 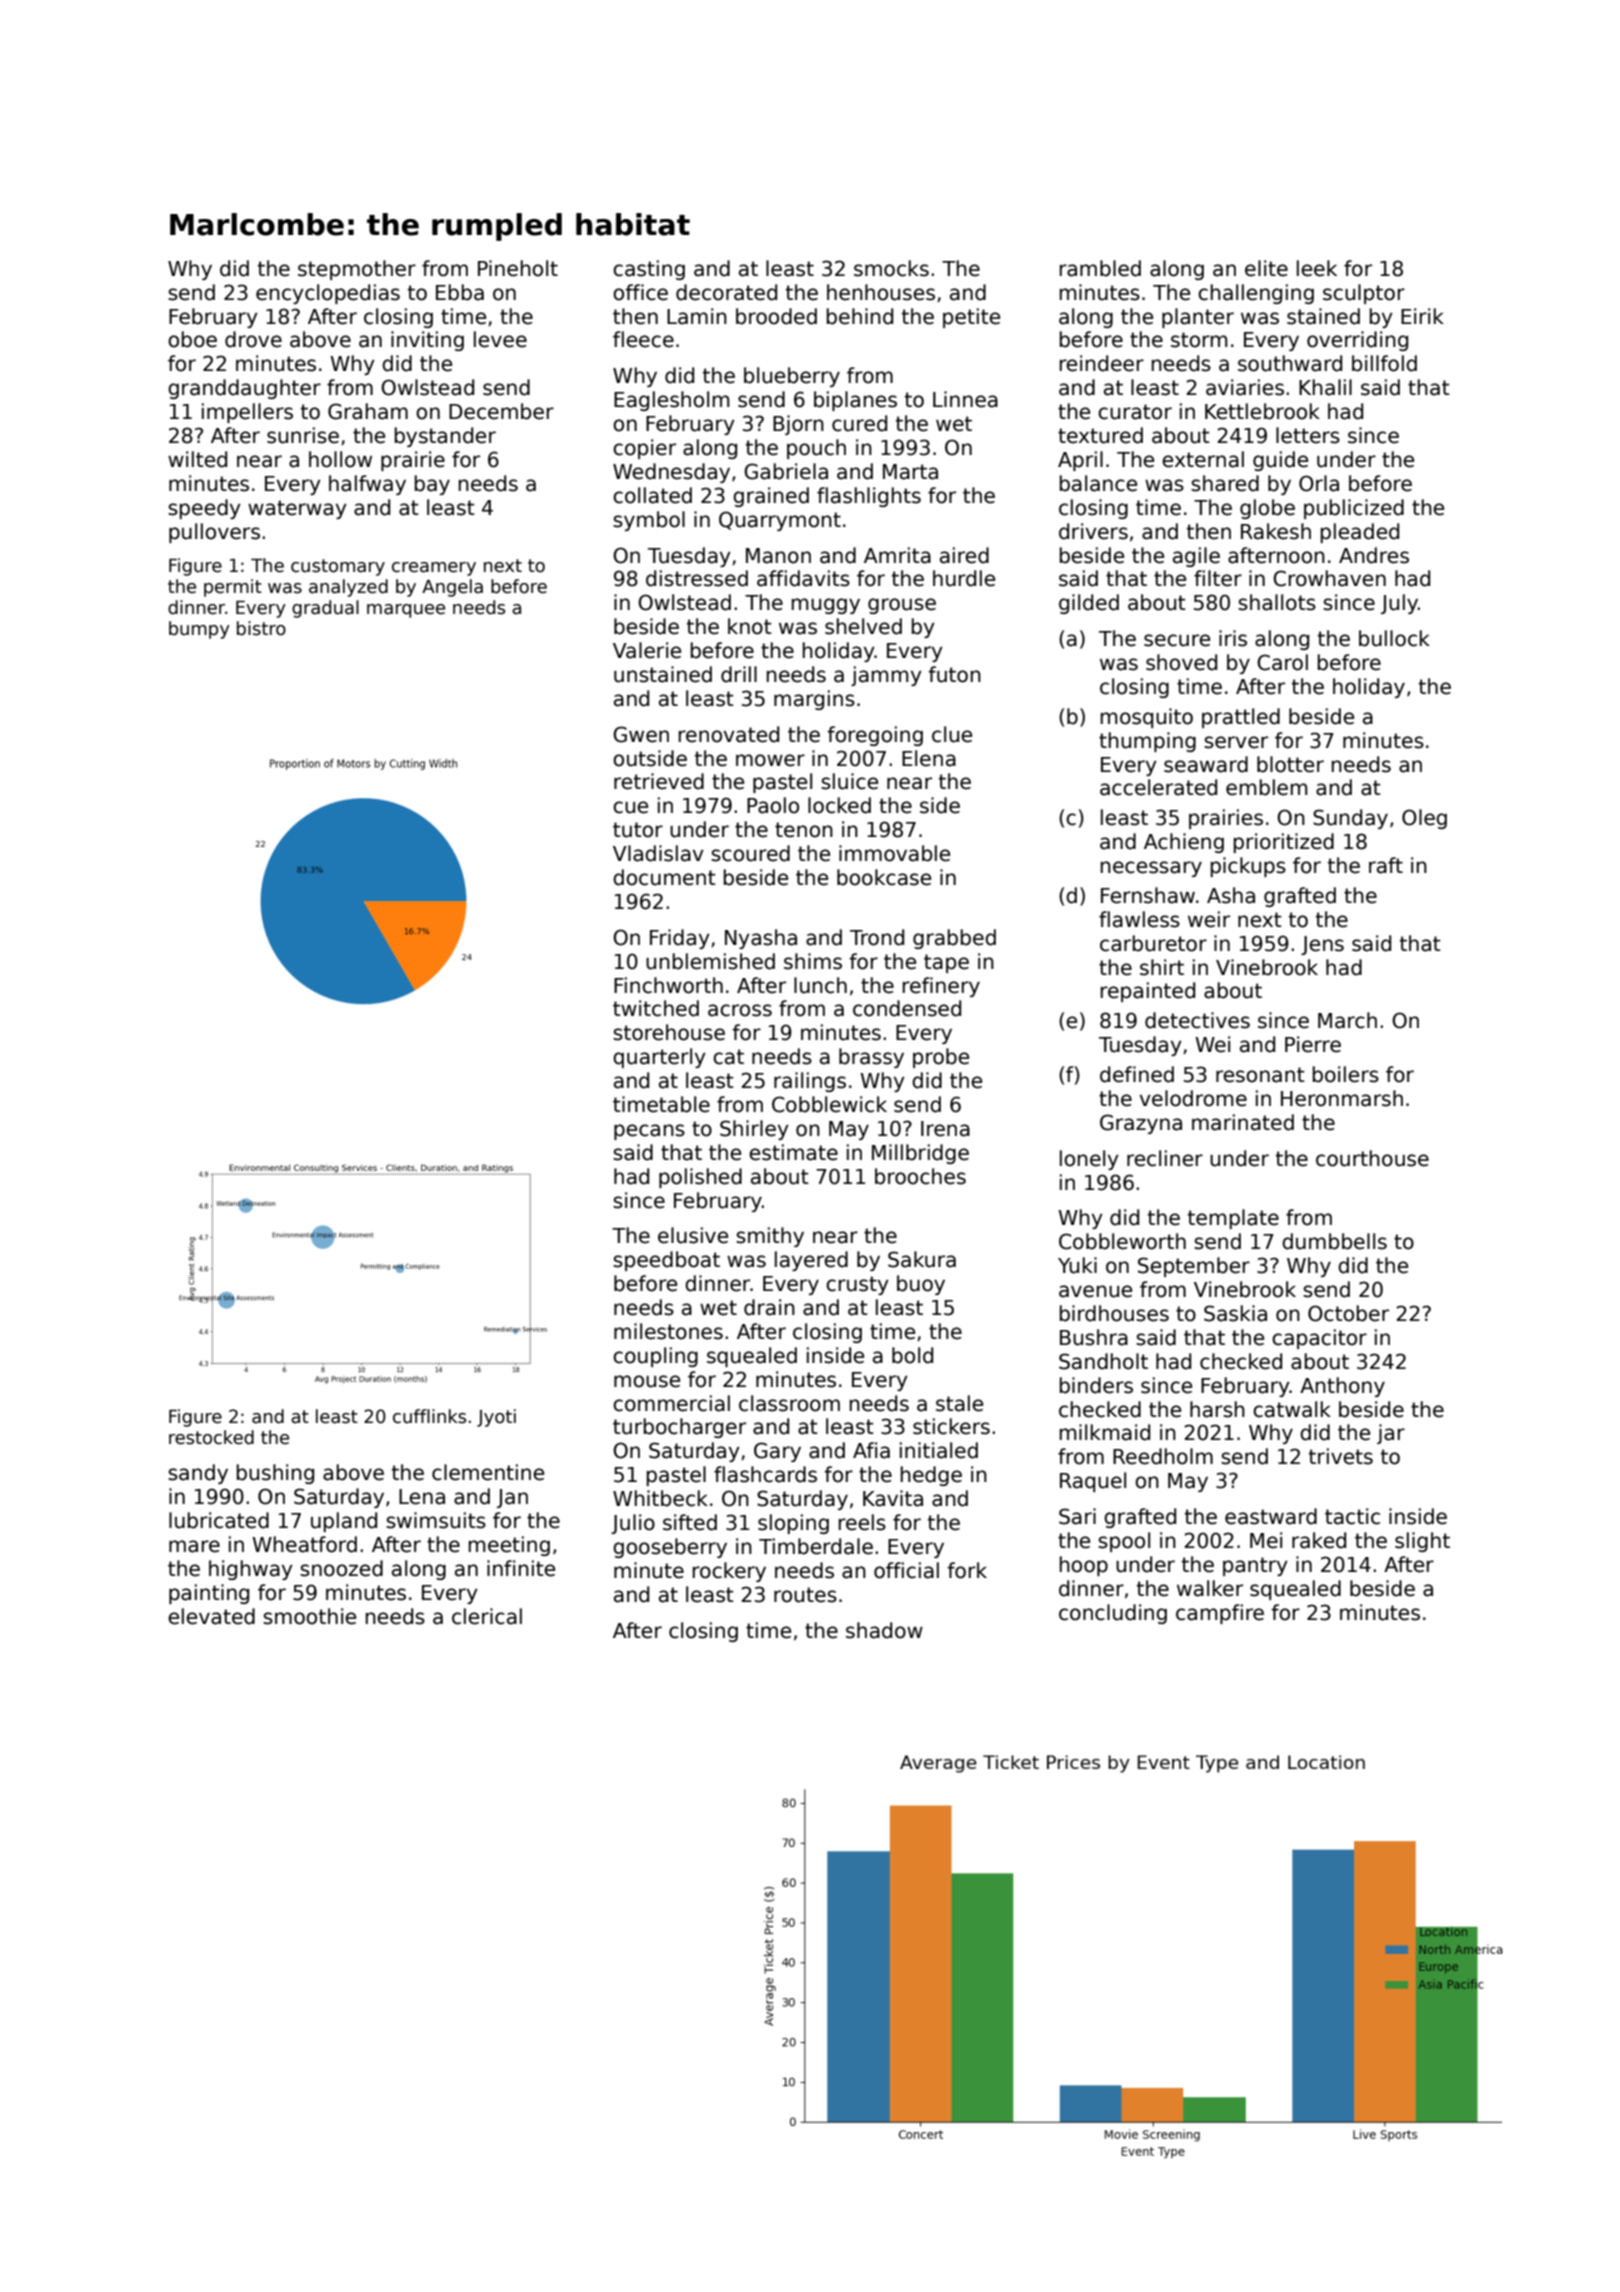 I want to click on distressed, so click(x=697, y=578).
